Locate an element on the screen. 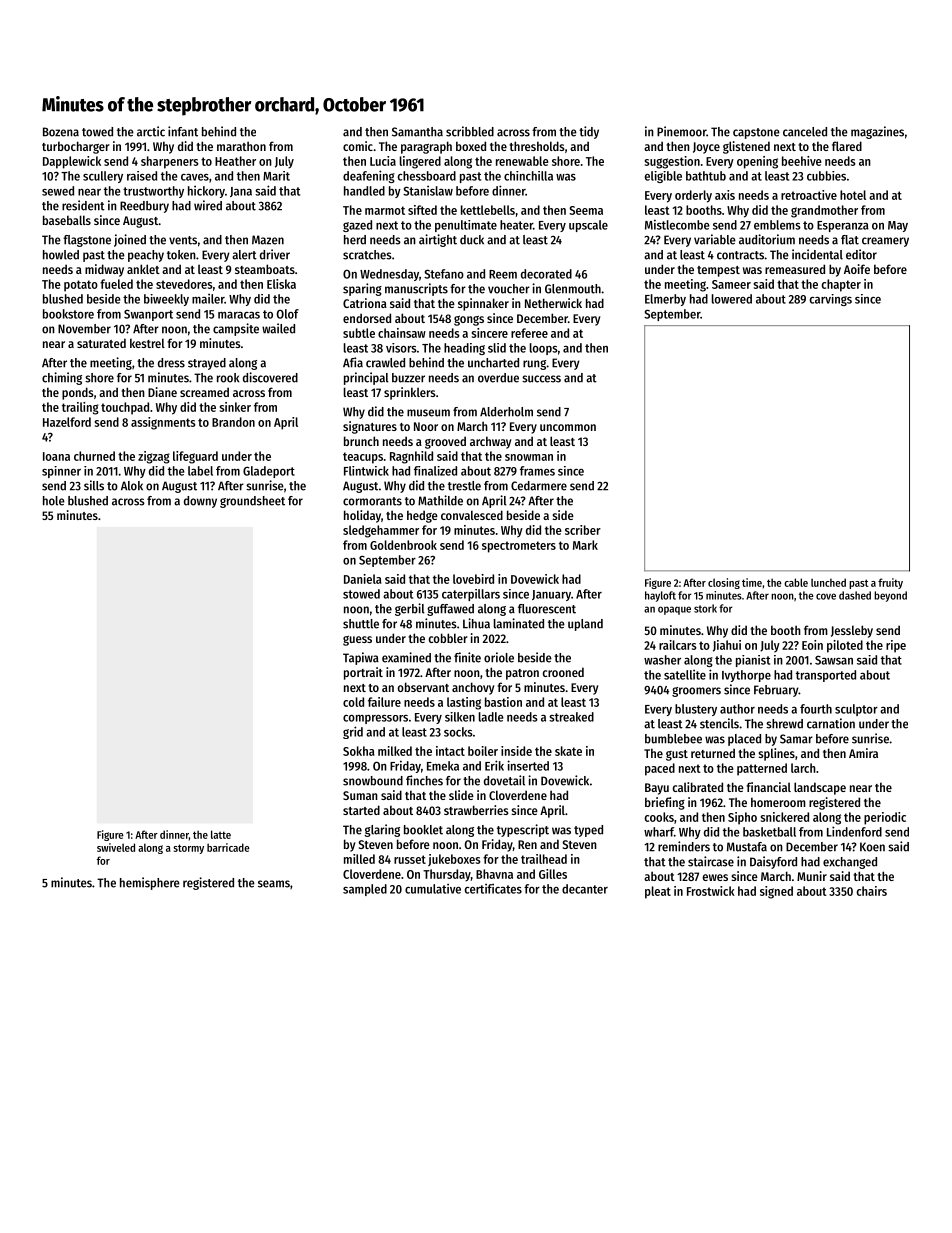 The image size is (952, 1233). examined is located at coordinates (406, 657).
